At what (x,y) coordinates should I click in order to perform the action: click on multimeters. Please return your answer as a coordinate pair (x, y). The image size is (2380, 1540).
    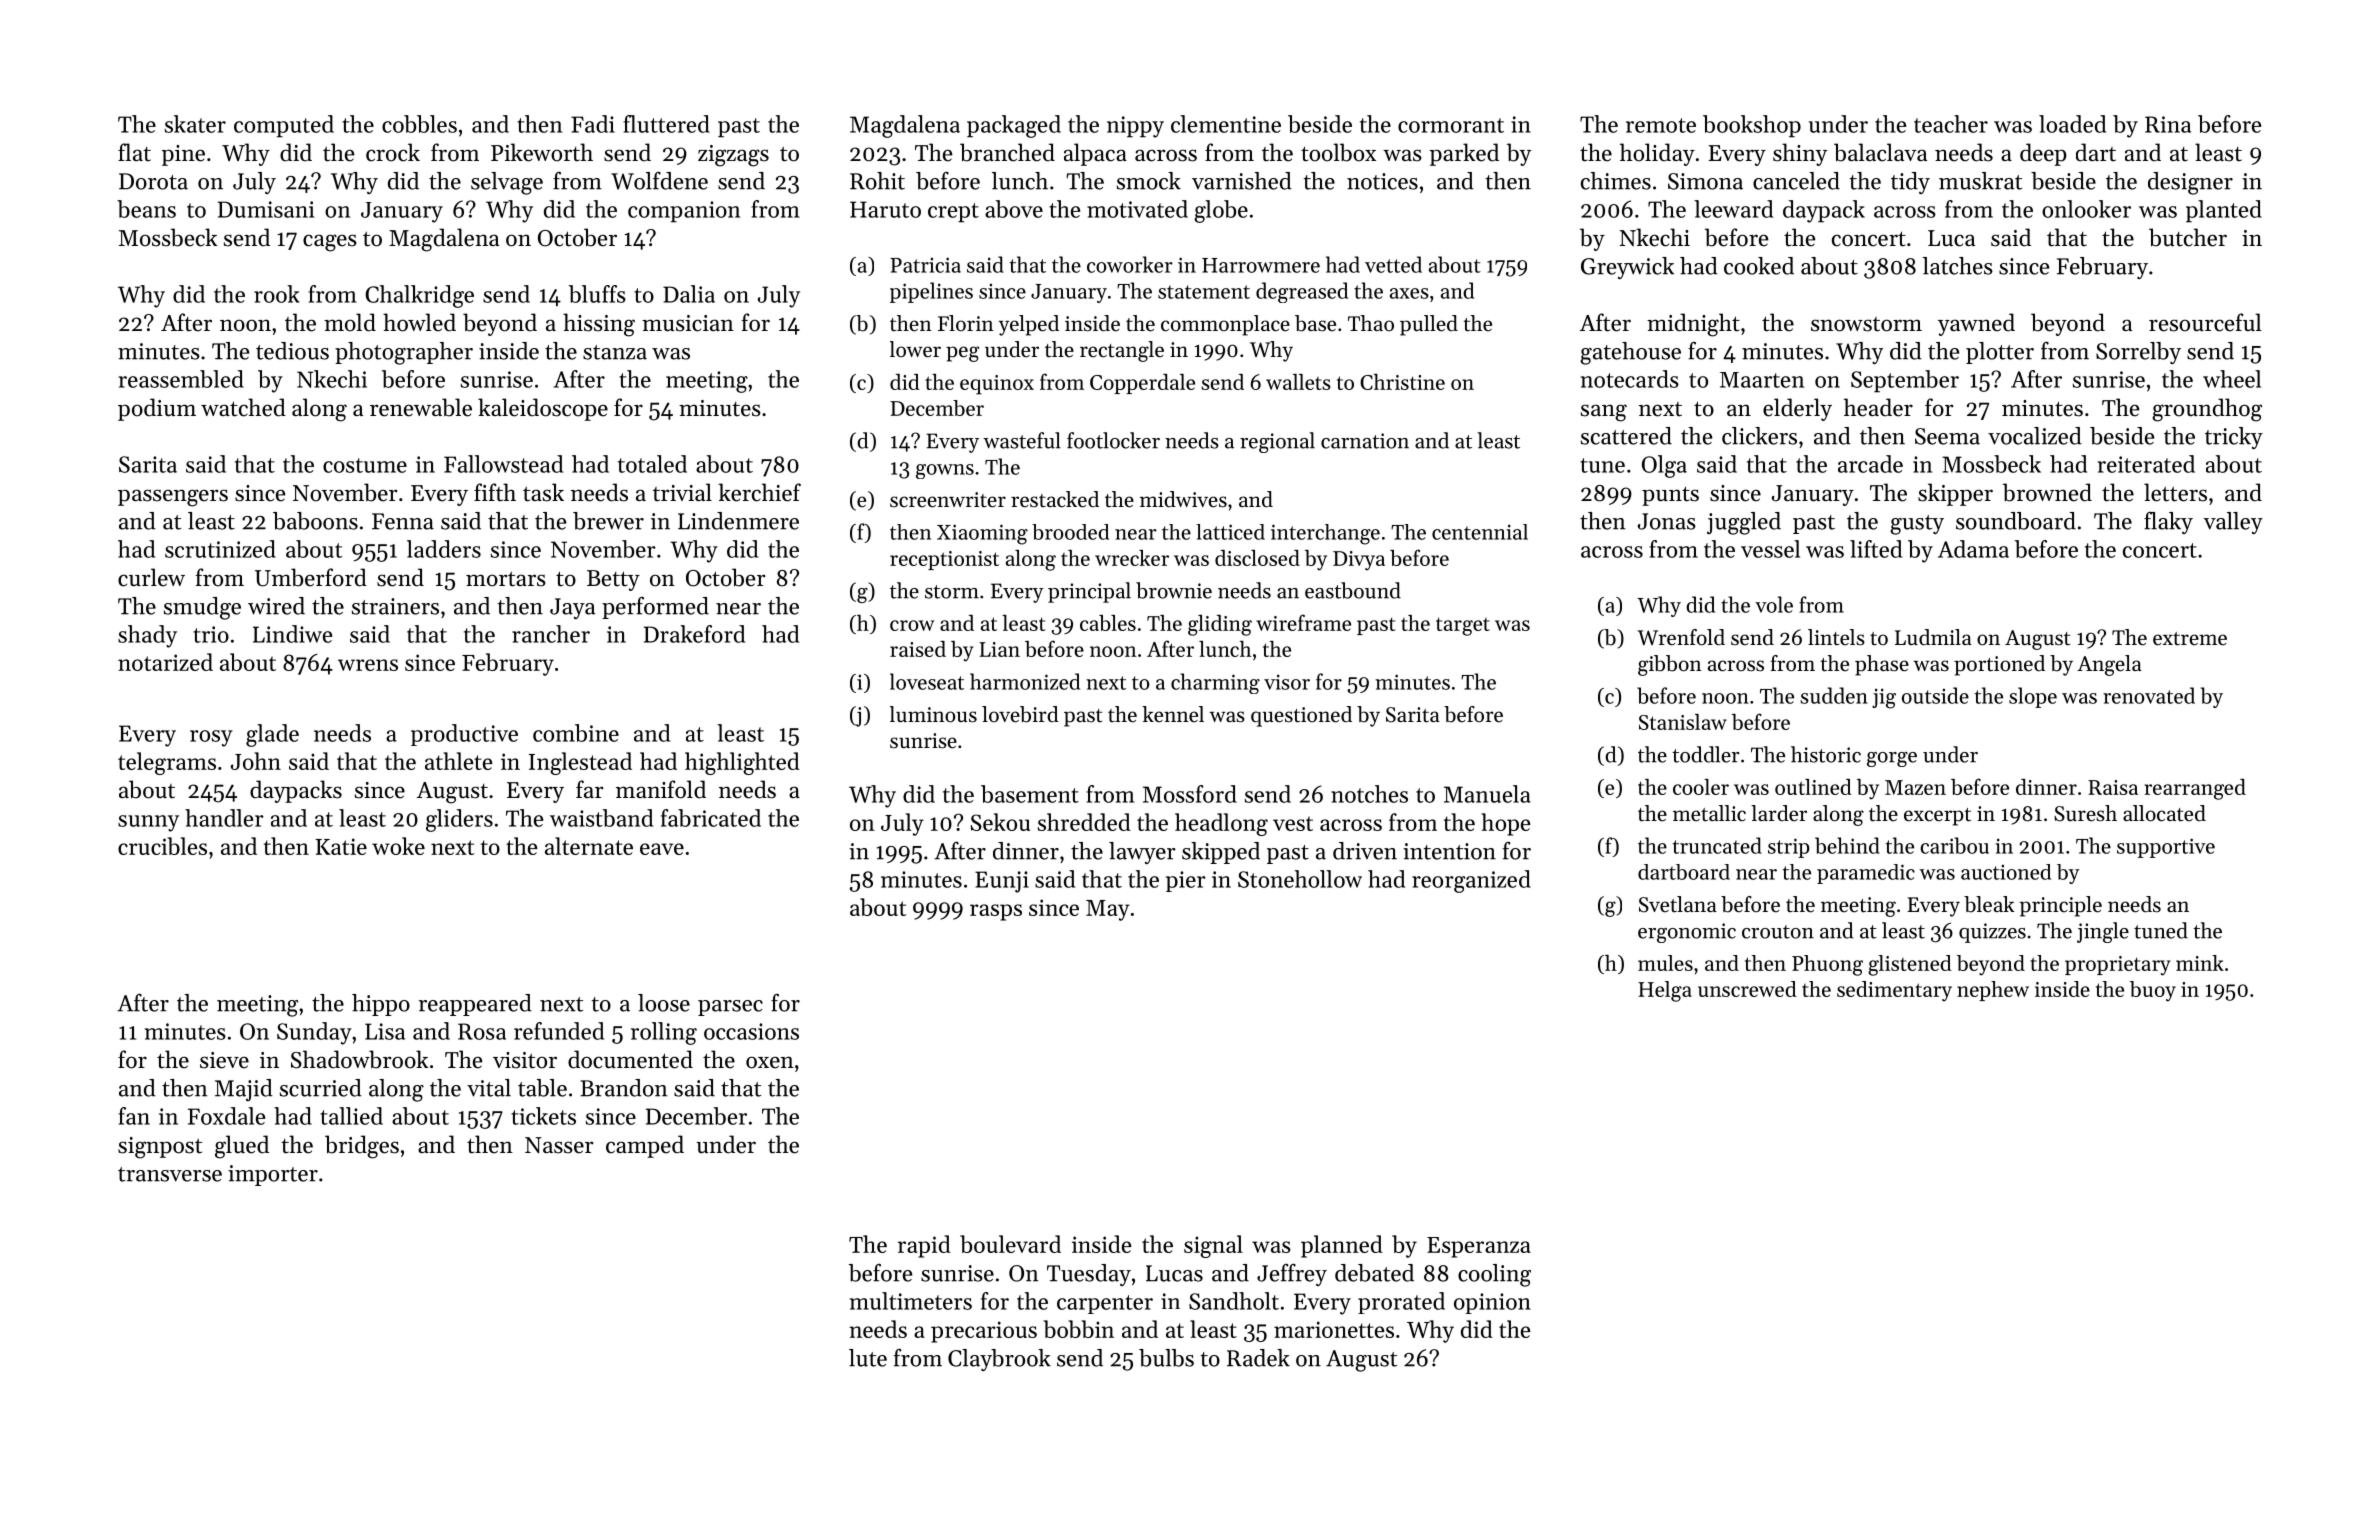
    Looking at the image, I should click on (911, 1301).
